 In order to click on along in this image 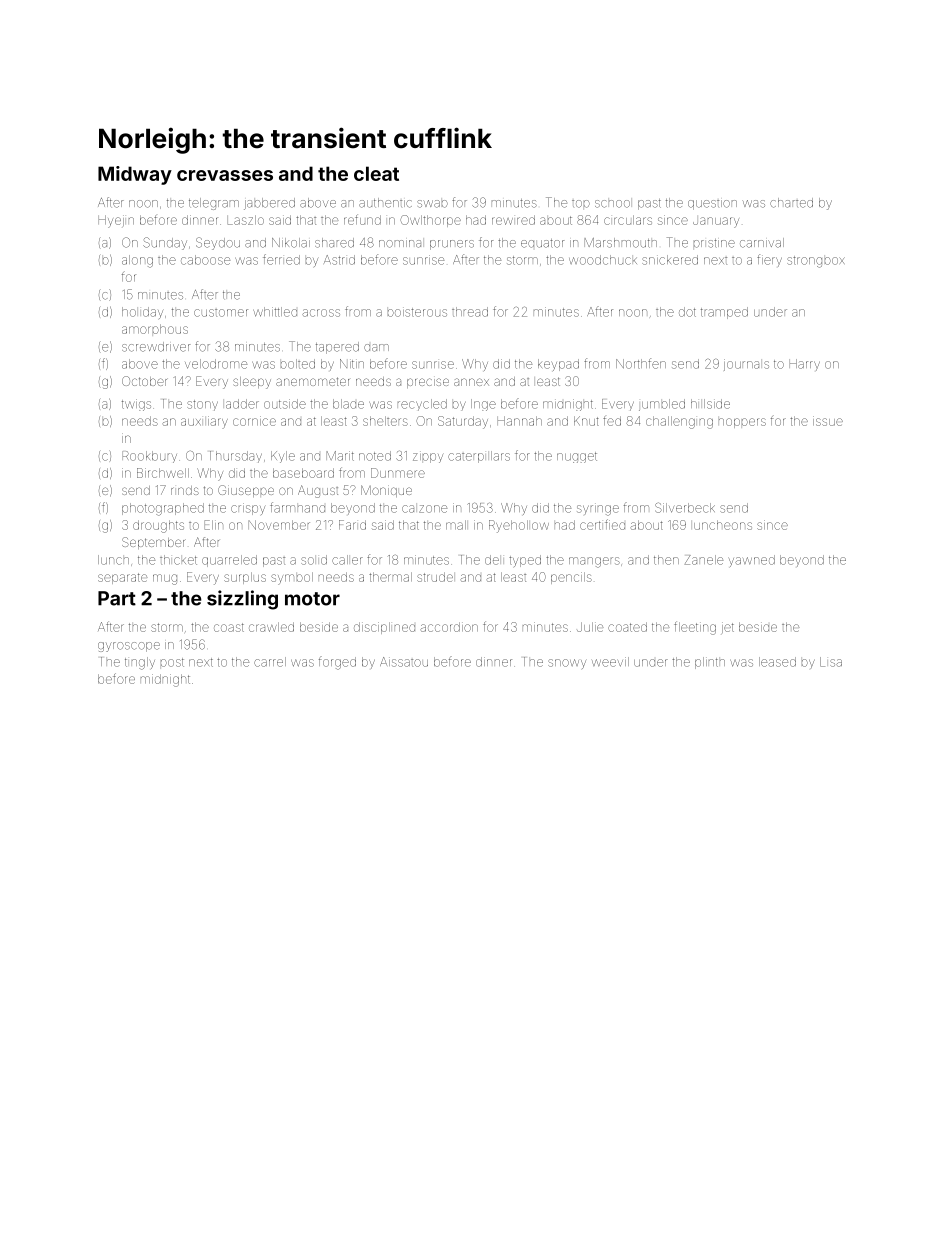, I will do `click(137, 261)`.
